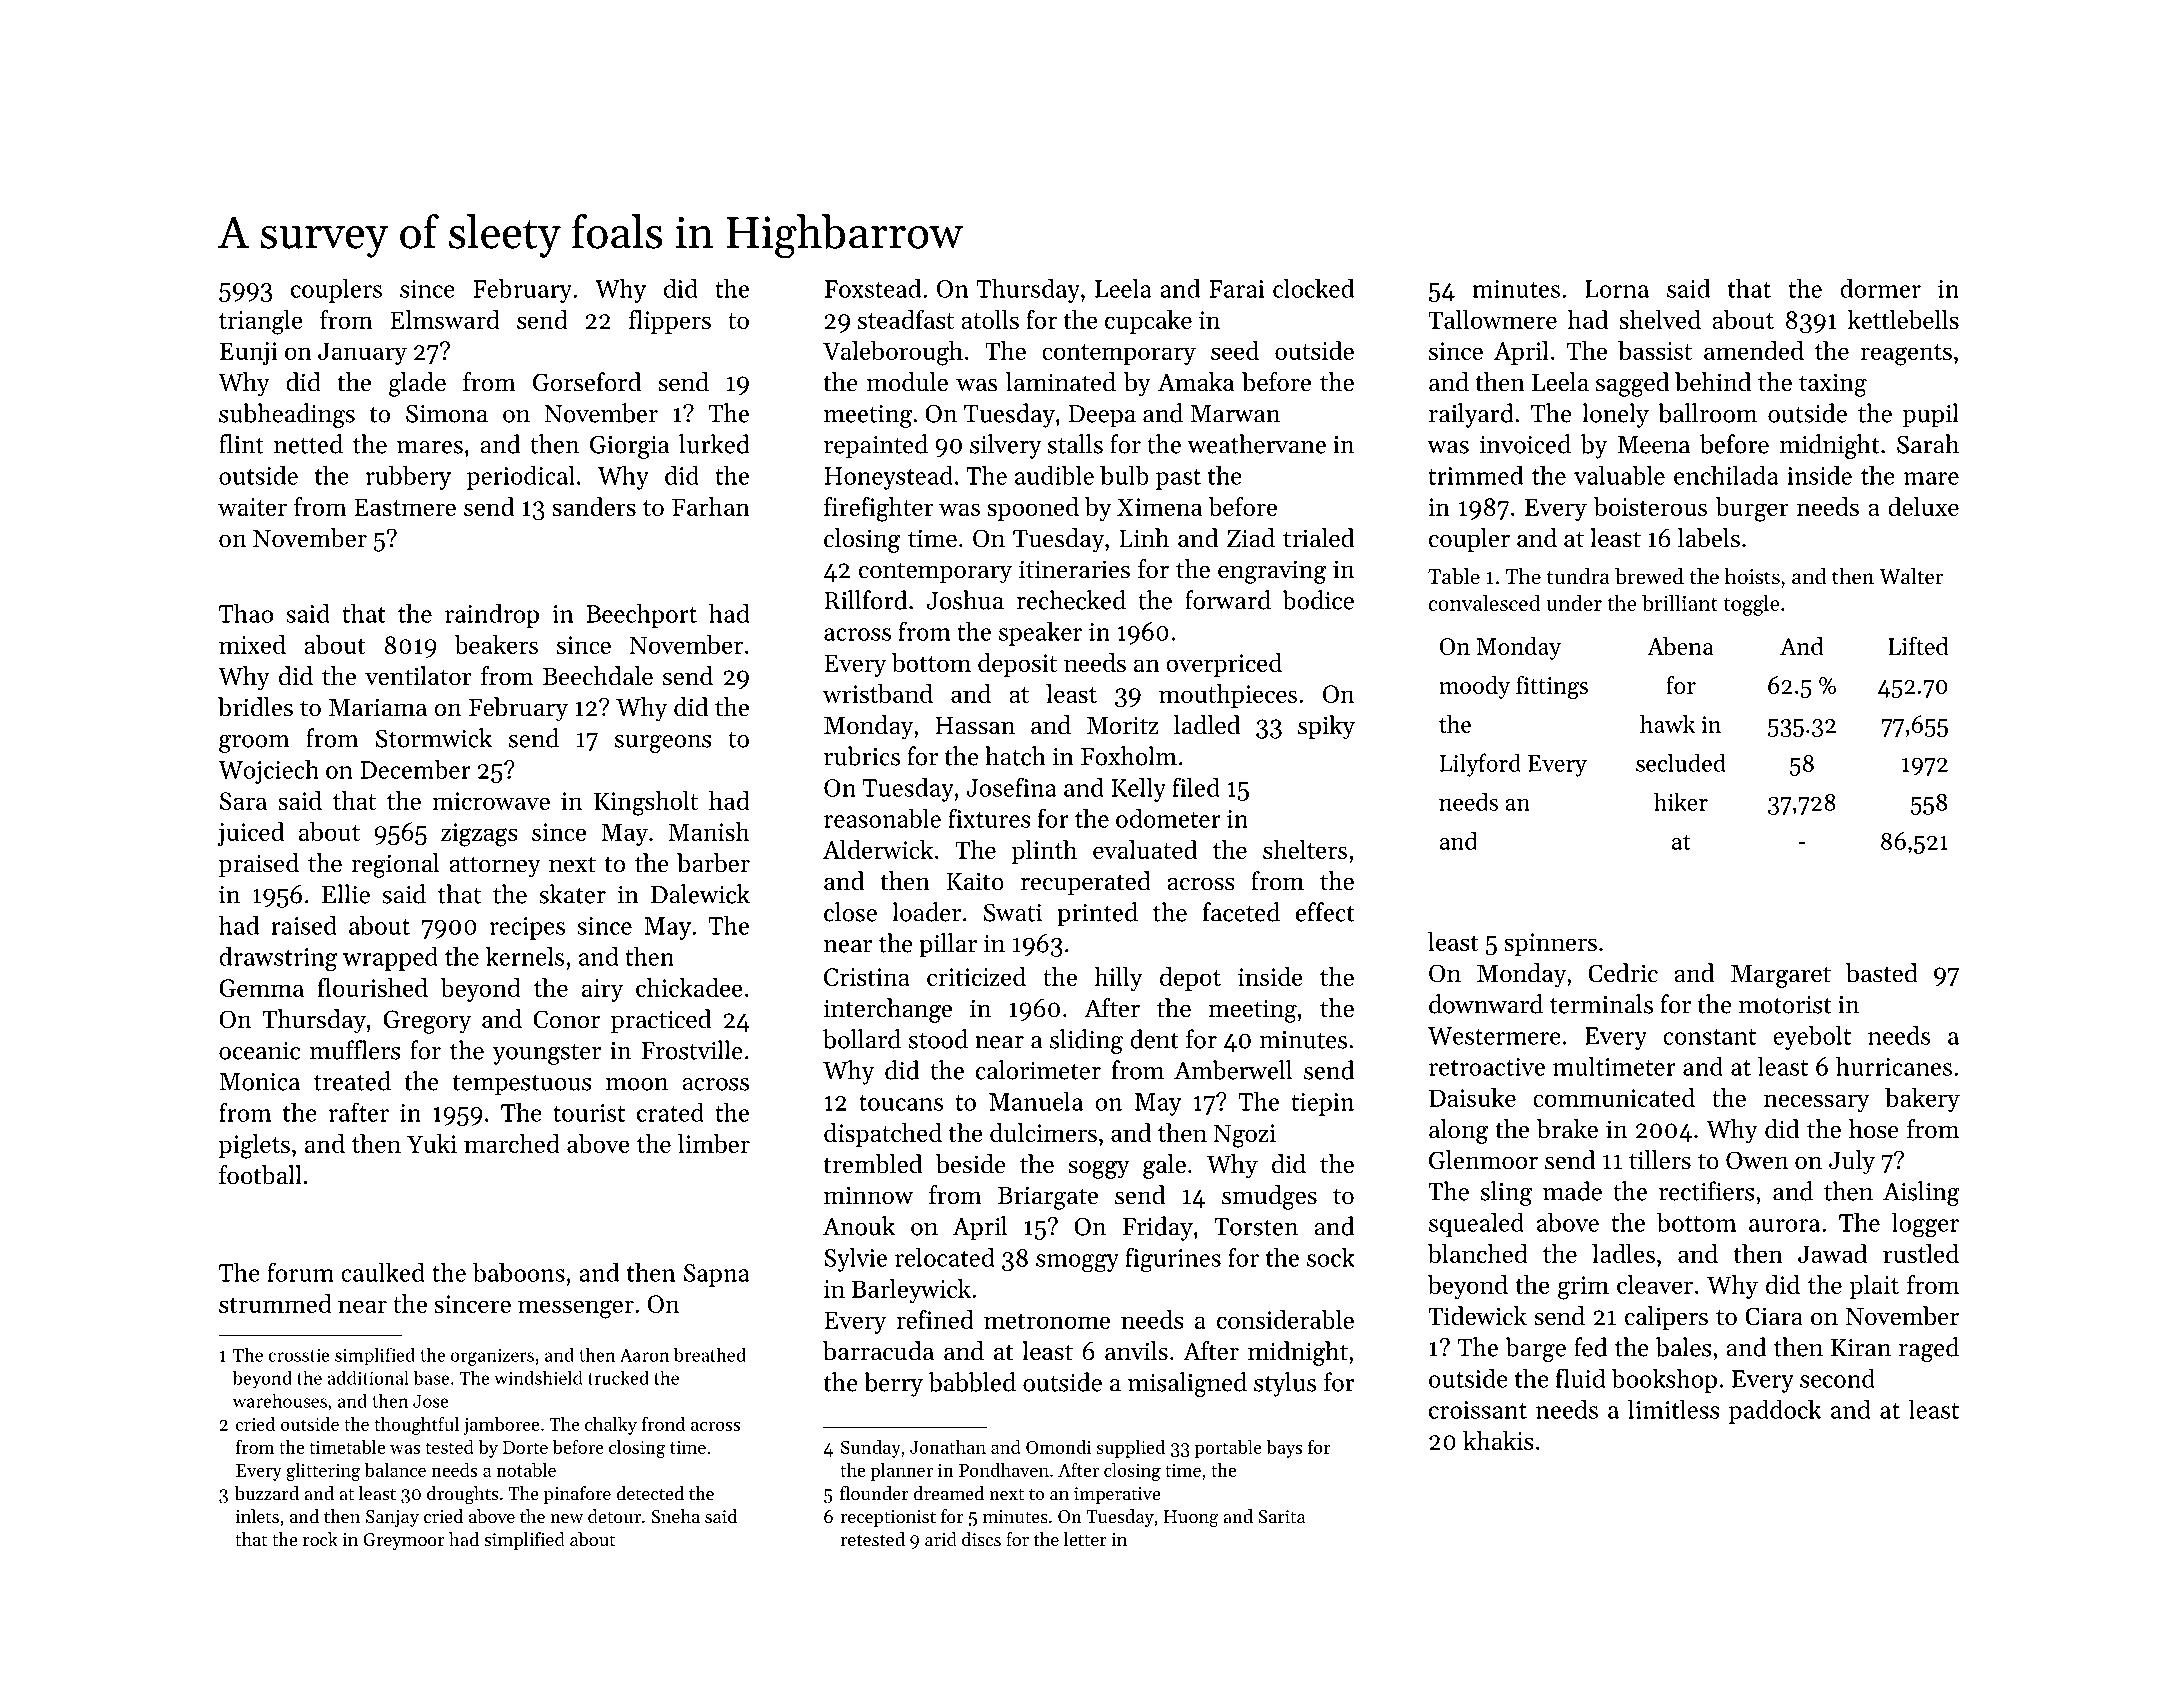 This screenshot has width=2178, height=1683. What do you see at coordinates (614, 1516) in the screenshot?
I see `detour` at bounding box center [614, 1516].
